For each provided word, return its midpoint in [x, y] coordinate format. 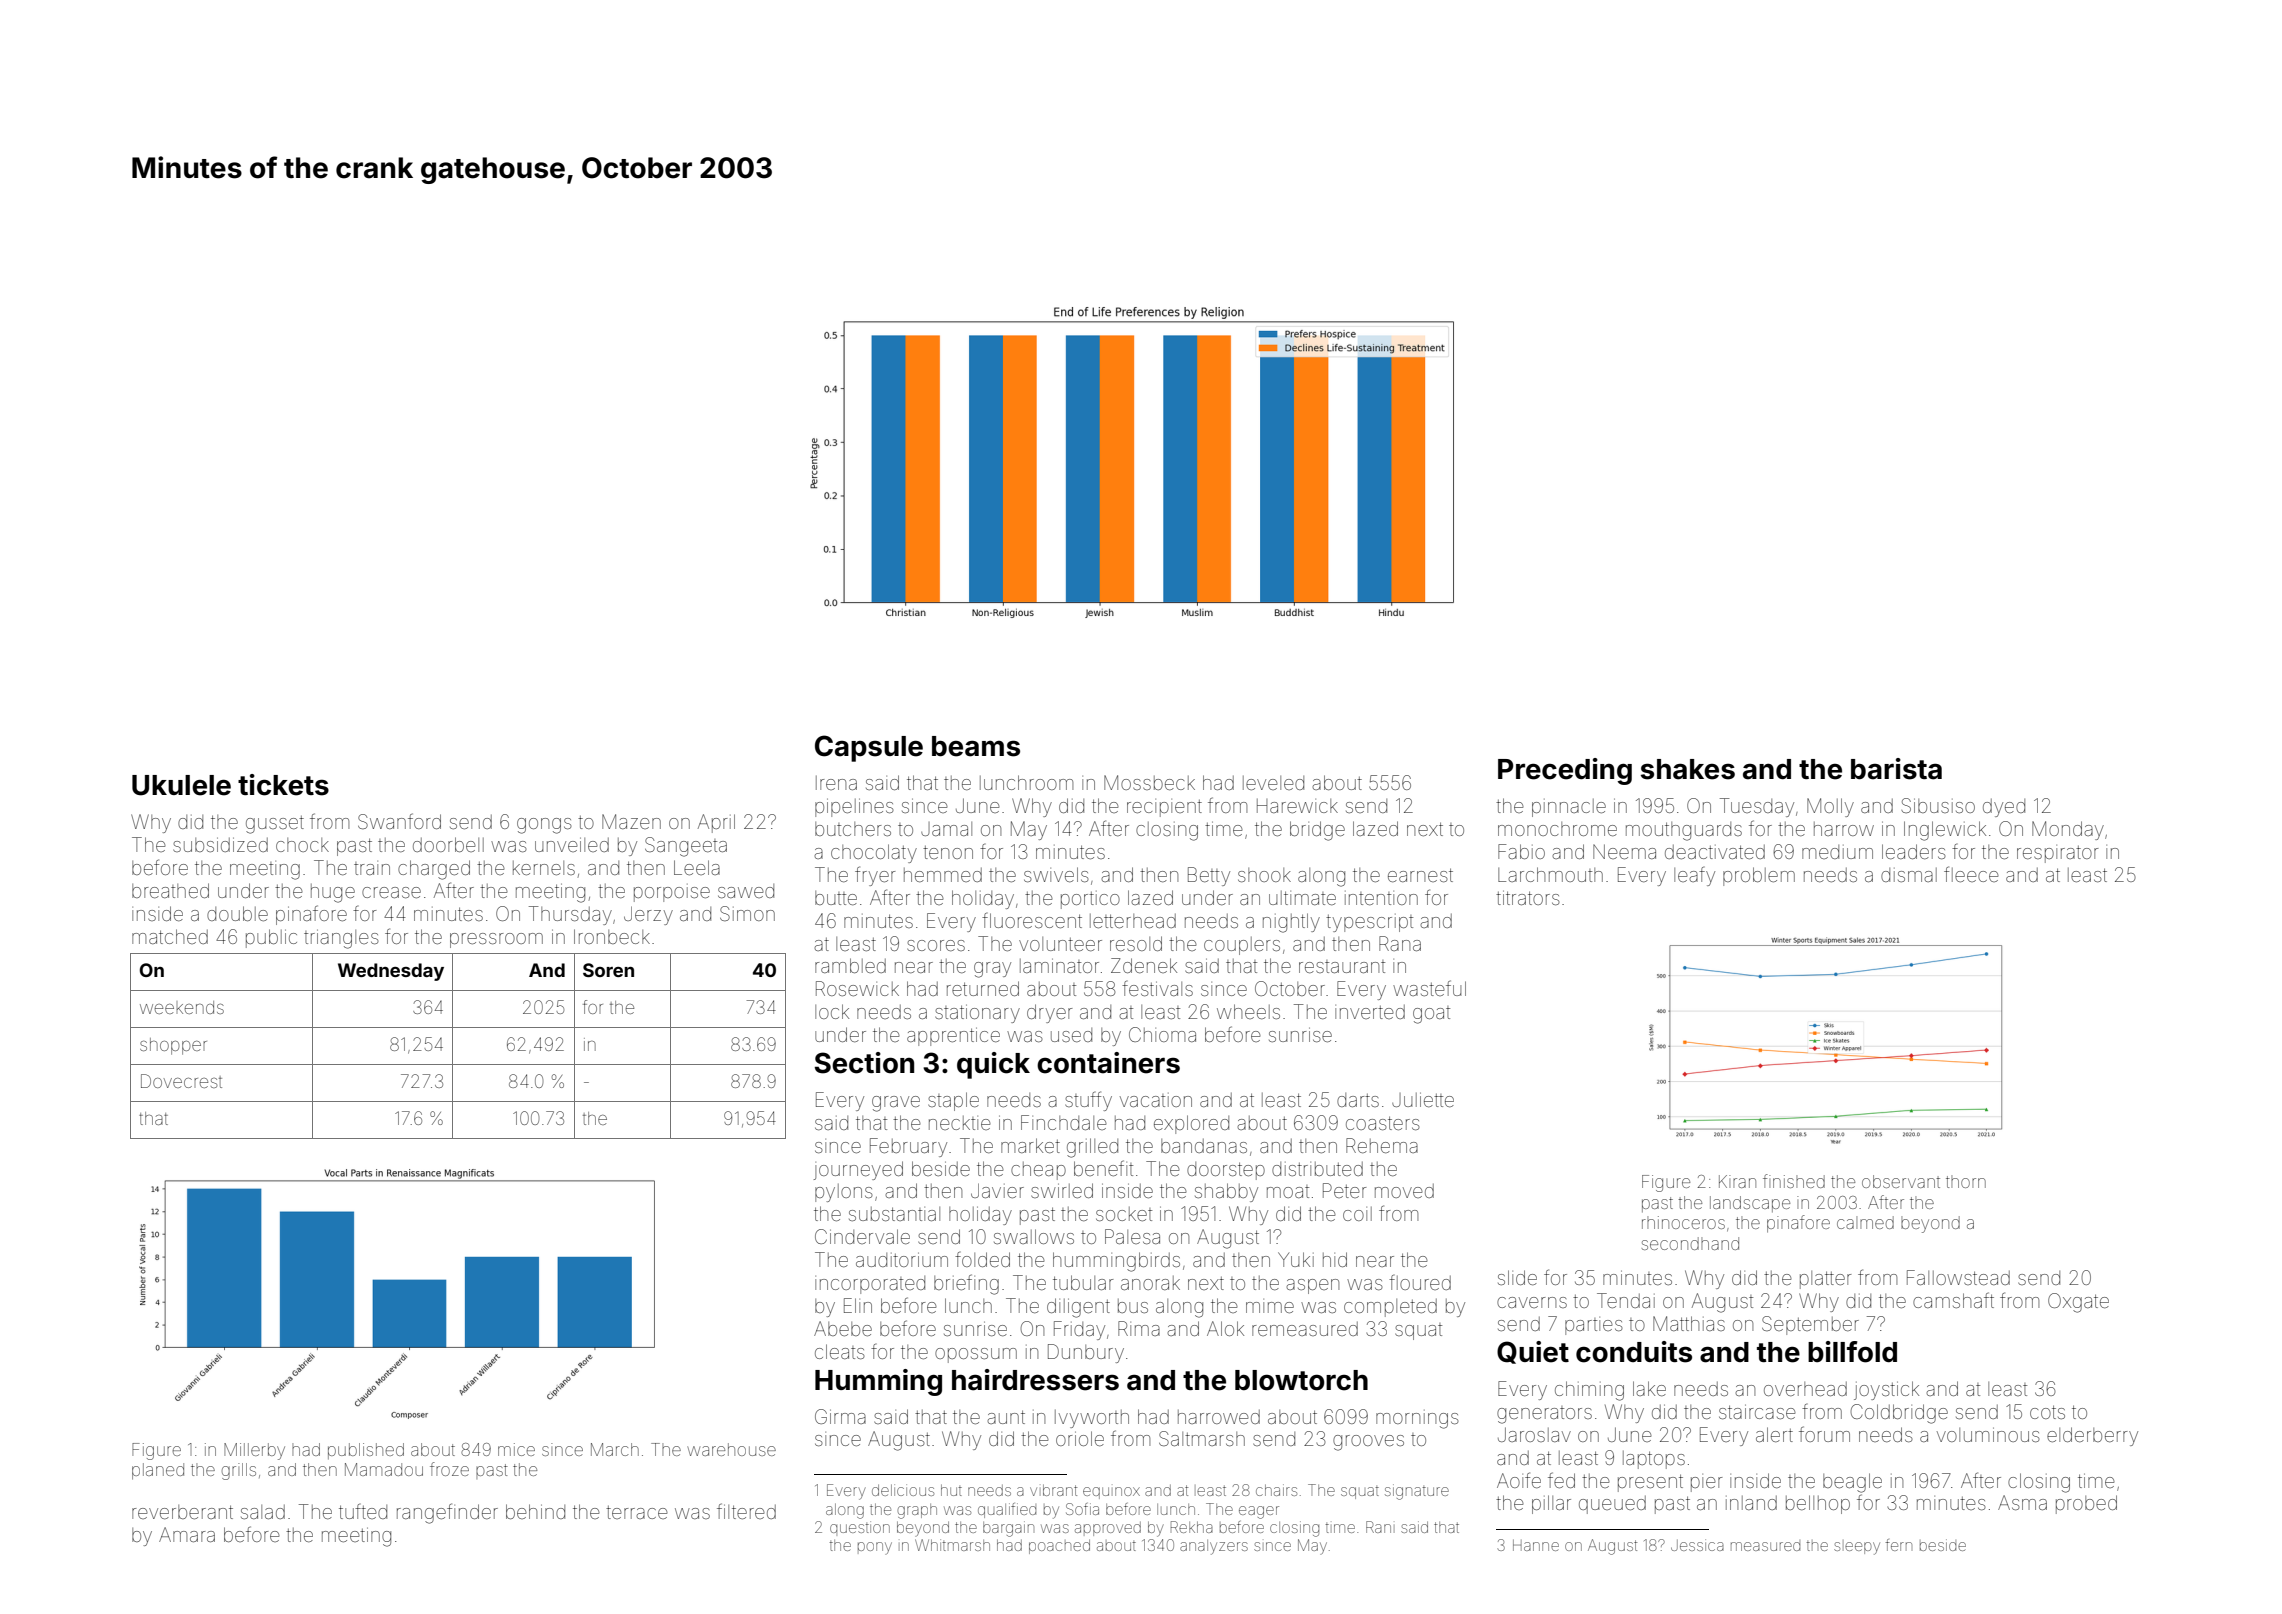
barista [1896, 769]
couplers [1242, 946]
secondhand [1690, 1243]
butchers [853, 829]
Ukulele [181, 785]
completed [1390, 1308]
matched [170, 936]
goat [1431, 1015]
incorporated [870, 1285]
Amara [187, 1534]
